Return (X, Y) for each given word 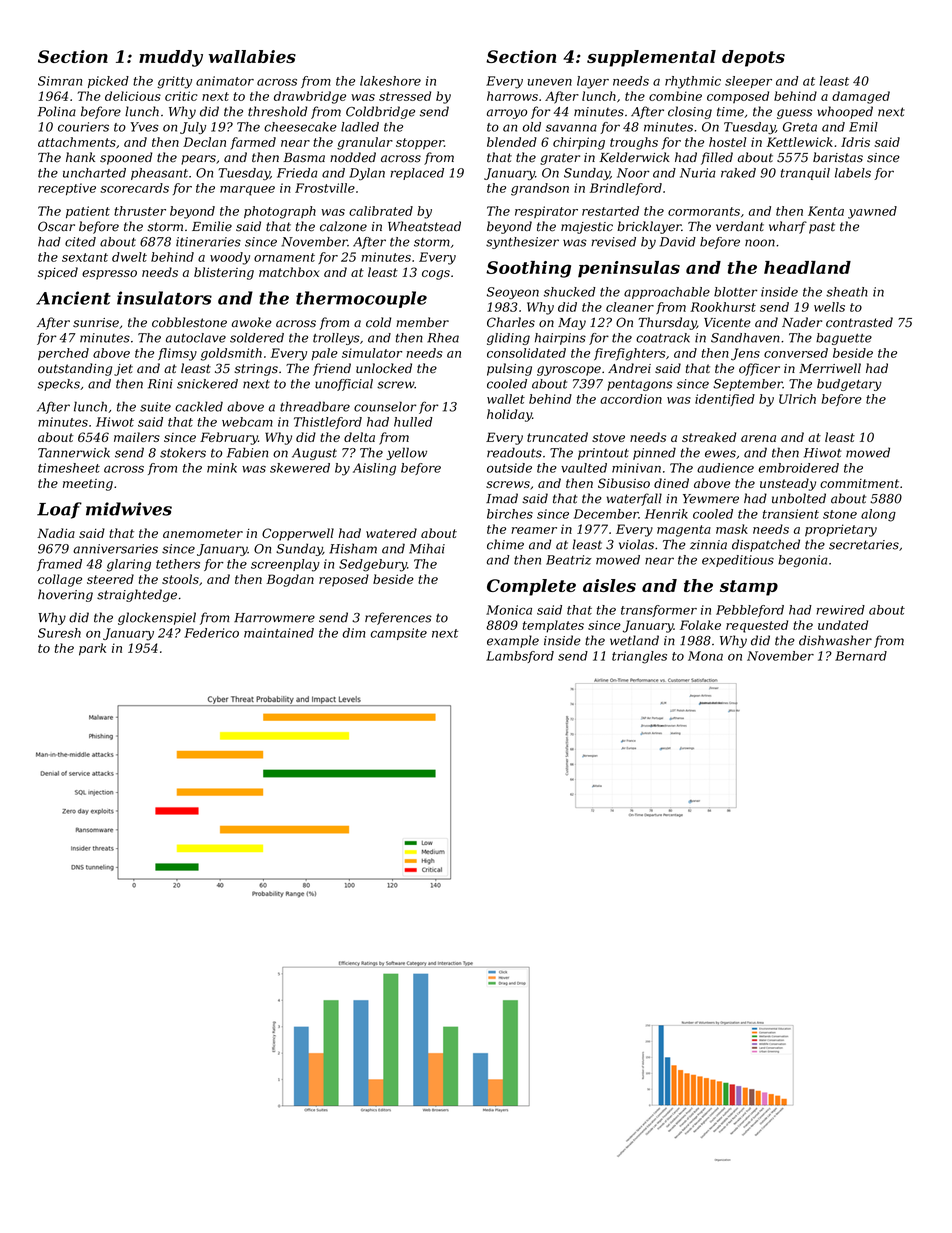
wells (829, 307)
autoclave (196, 338)
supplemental (651, 58)
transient (791, 514)
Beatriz (569, 560)
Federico (211, 633)
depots (753, 58)
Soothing (528, 269)
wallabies (252, 56)
